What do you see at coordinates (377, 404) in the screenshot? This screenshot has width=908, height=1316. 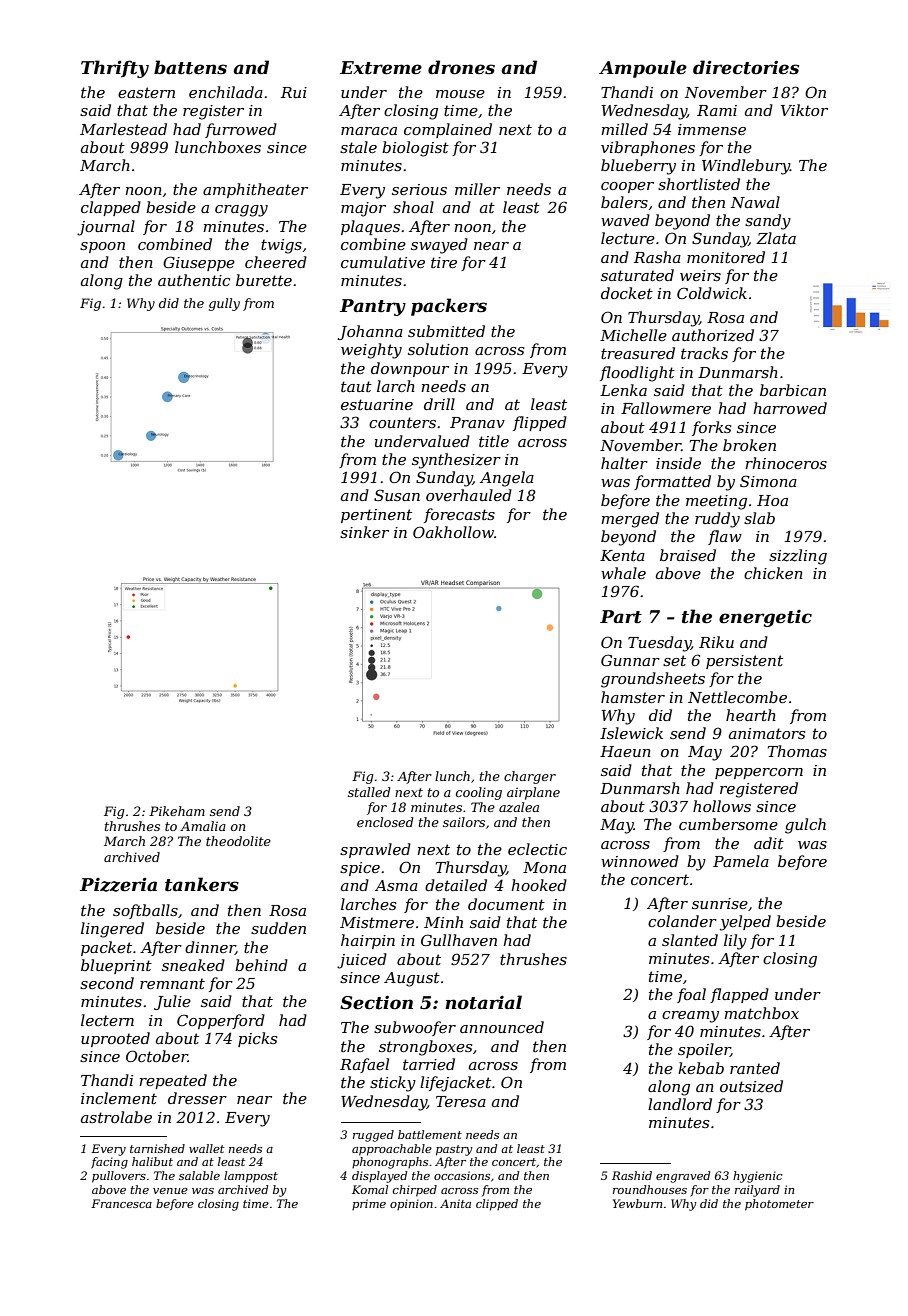 I see `estuarine` at bounding box center [377, 404].
